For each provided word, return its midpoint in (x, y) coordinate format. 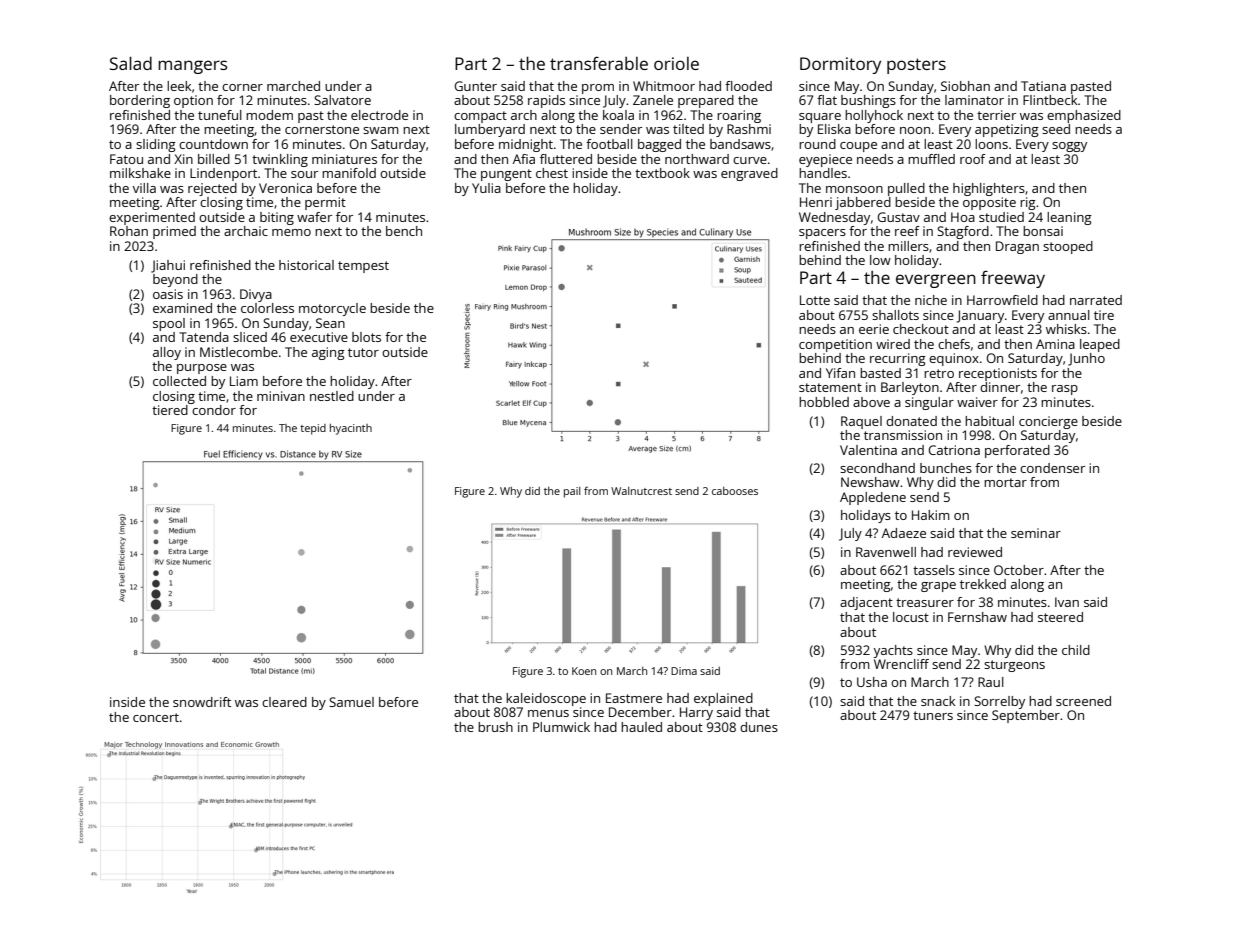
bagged (659, 145)
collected (179, 381)
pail (572, 492)
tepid (313, 429)
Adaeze (904, 533)
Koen (584, 671)
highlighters (989, 189)
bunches (946, 468)
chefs (954, 344)
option (193, 101)
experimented (152, 218)
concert (156, 717)
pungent (506, 175)
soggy (1069, 147)
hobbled (824, 402)
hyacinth (351, 429)
